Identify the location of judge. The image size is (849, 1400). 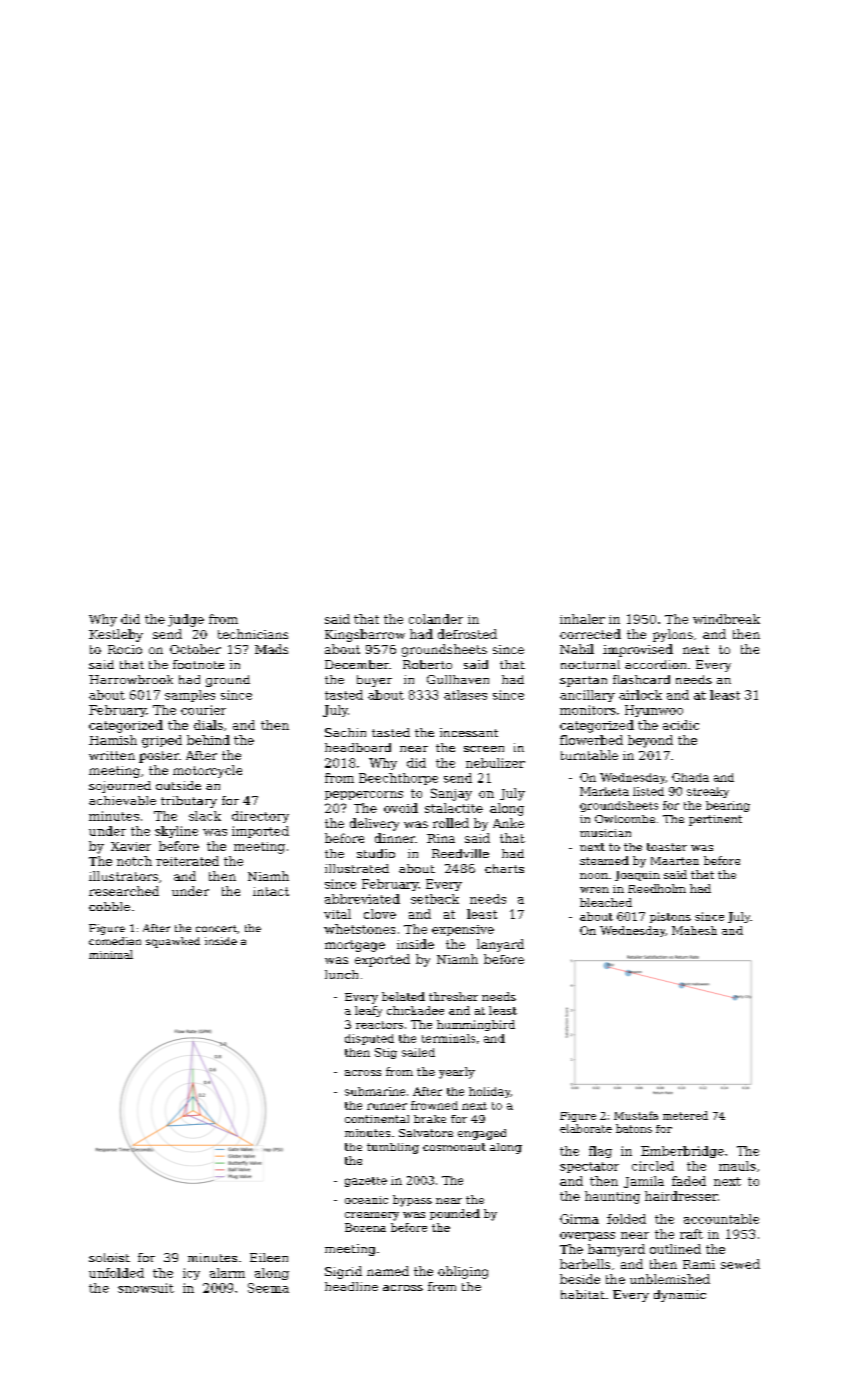
(186, 620).
